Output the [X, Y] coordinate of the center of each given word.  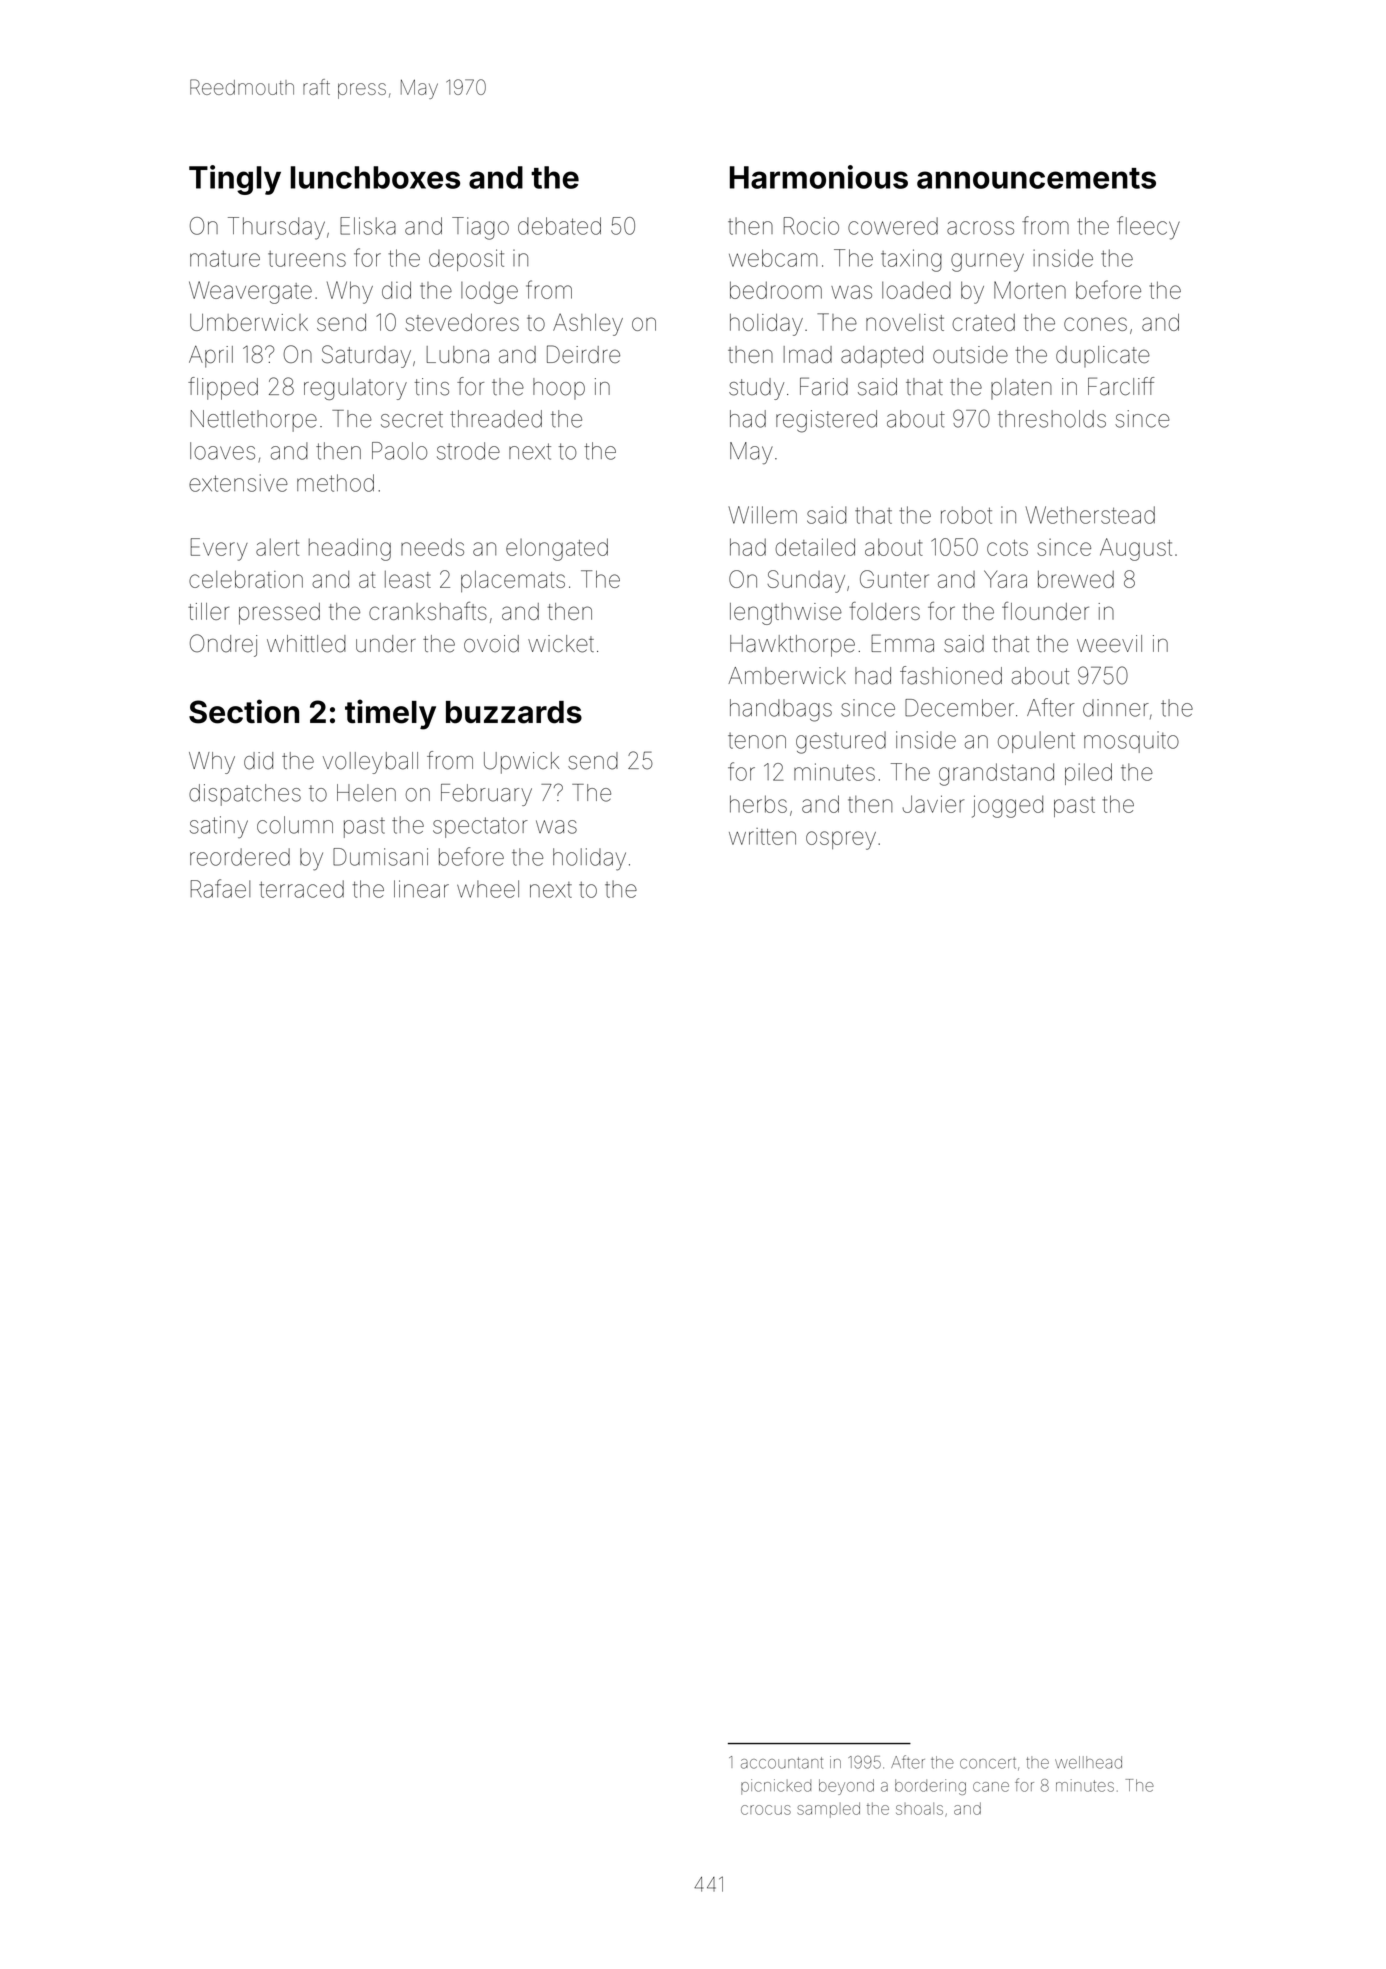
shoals [919, 1809]
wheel [488, 889]
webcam [773, 258]
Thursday [276, 228]
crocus [766, 1810]
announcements [1036, 178]
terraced [301, 889]
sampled [828, 1810]
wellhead [1088, 1762]
